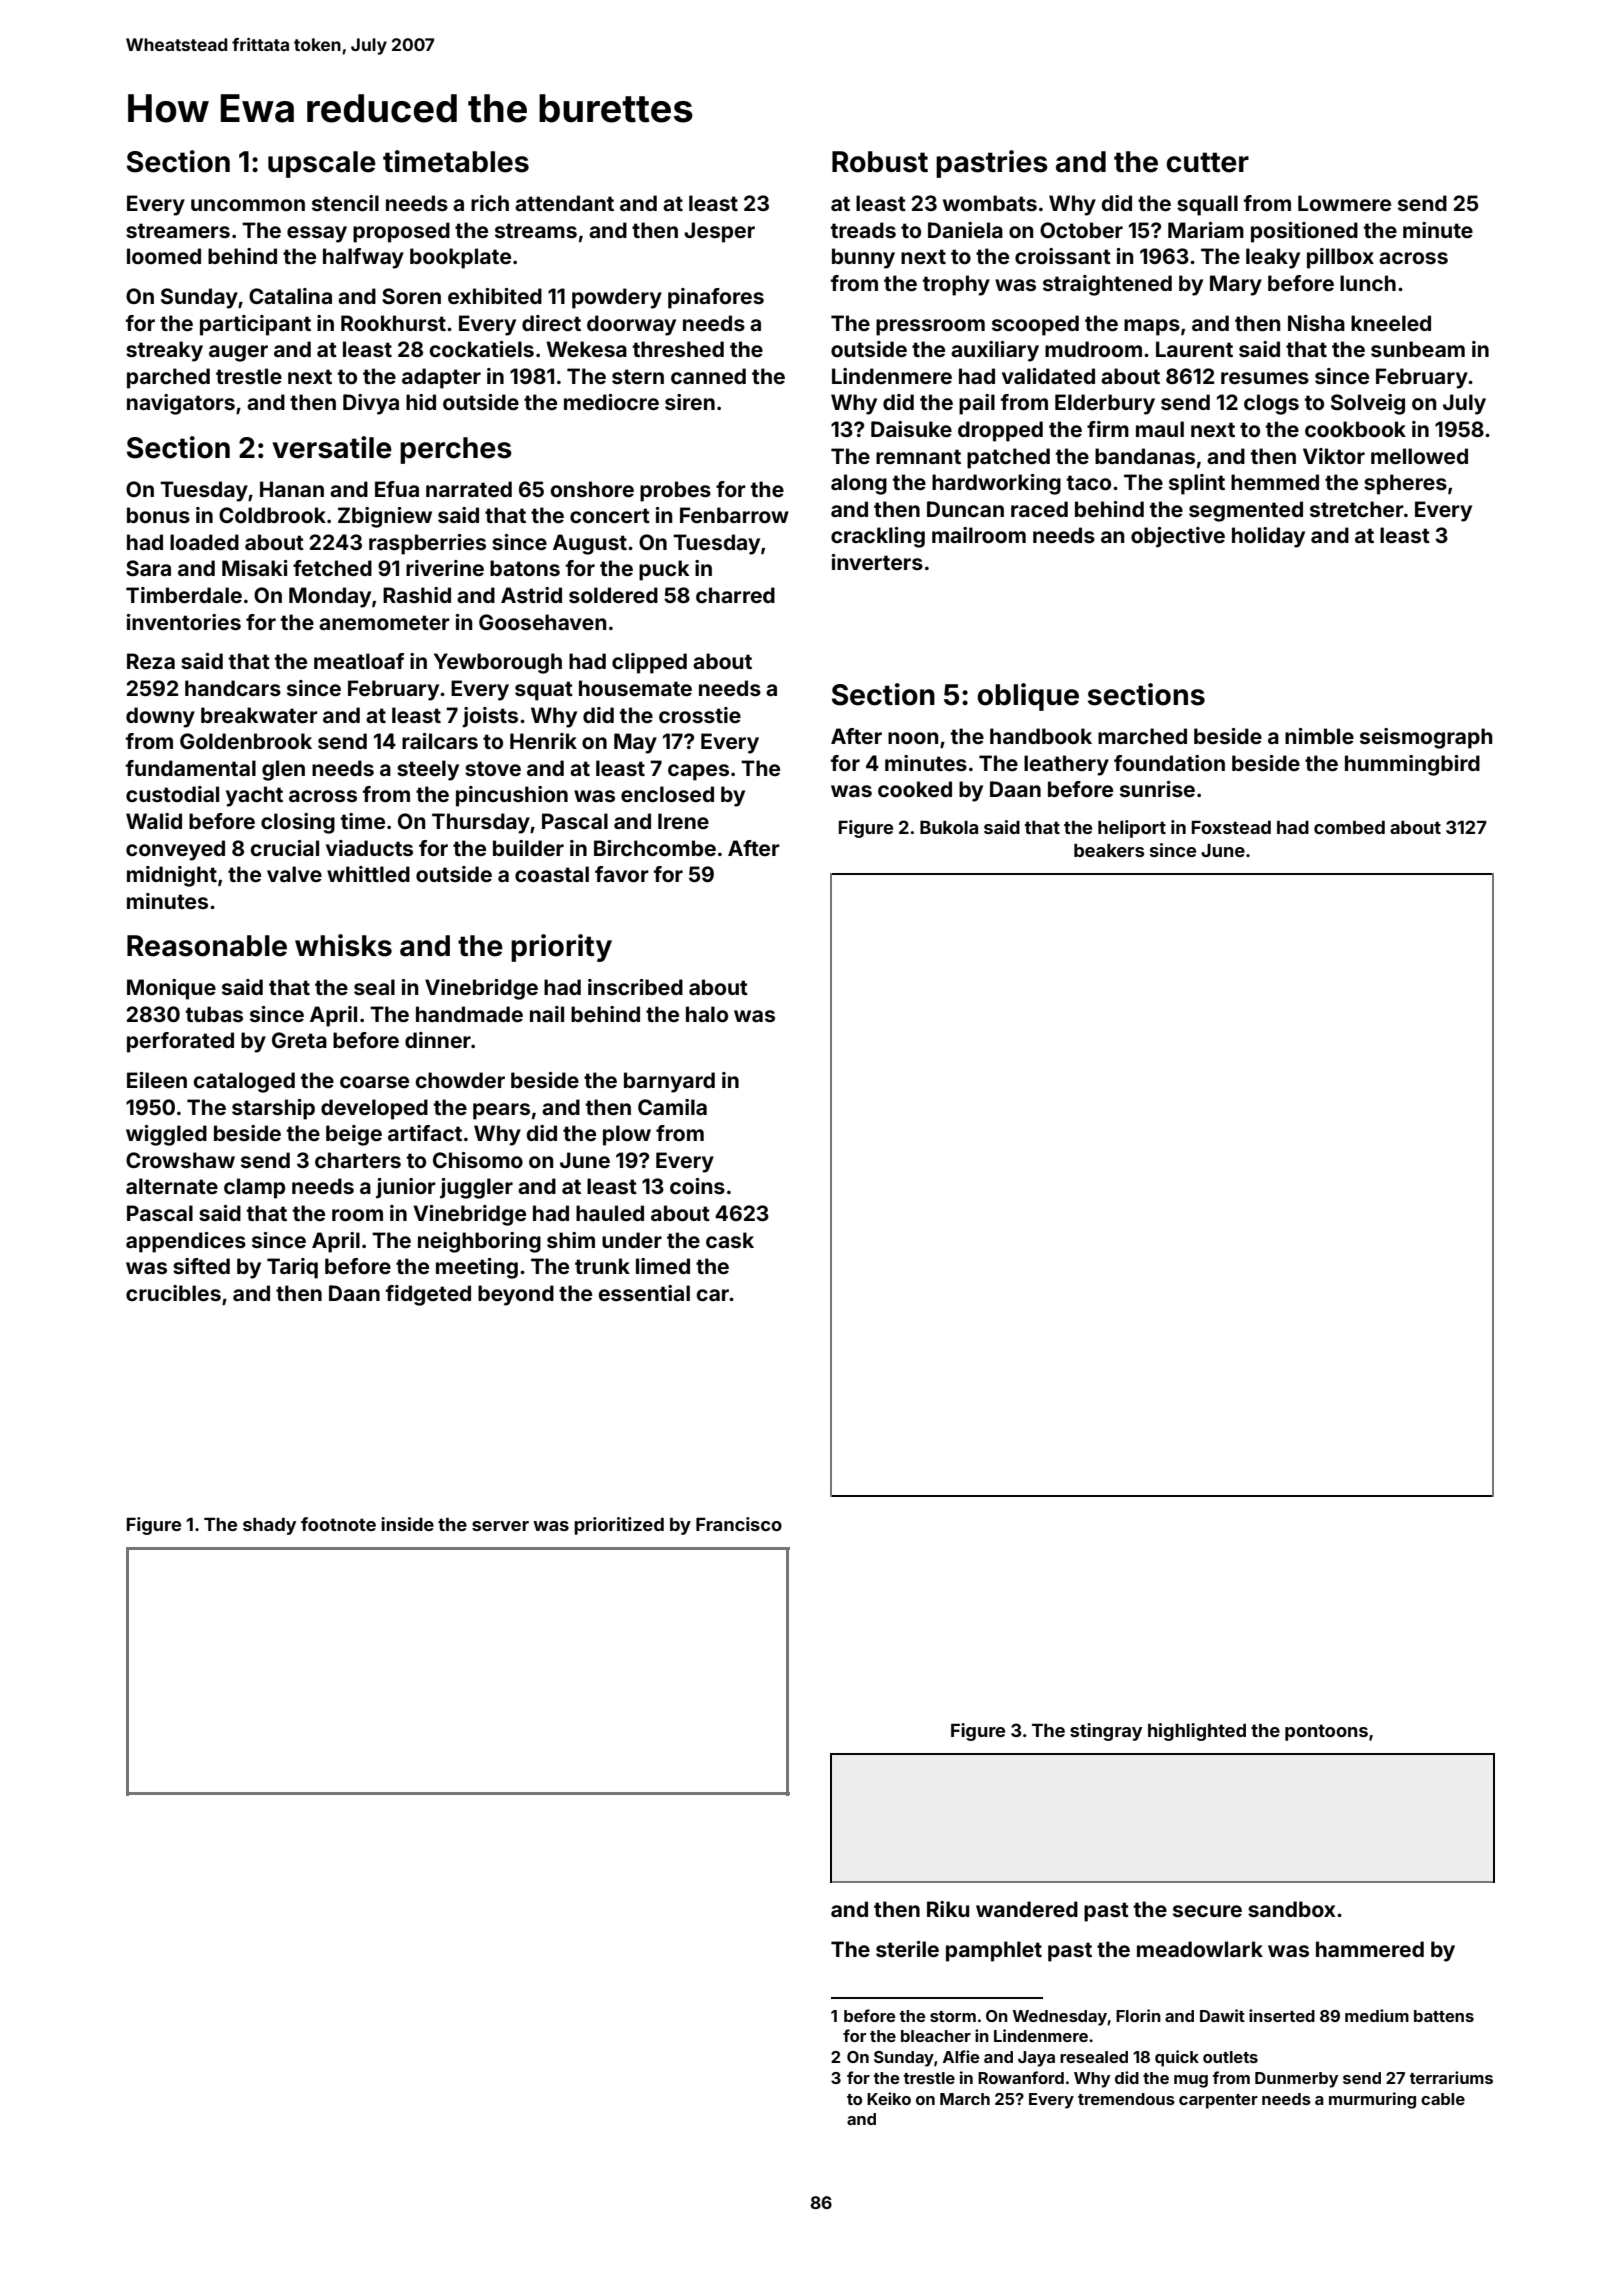 This page has width=1620, height=2292. What do you see at coordinates (1231, 827) in the page?
I see `Foxstead` at bounding box center [1231, 827].
